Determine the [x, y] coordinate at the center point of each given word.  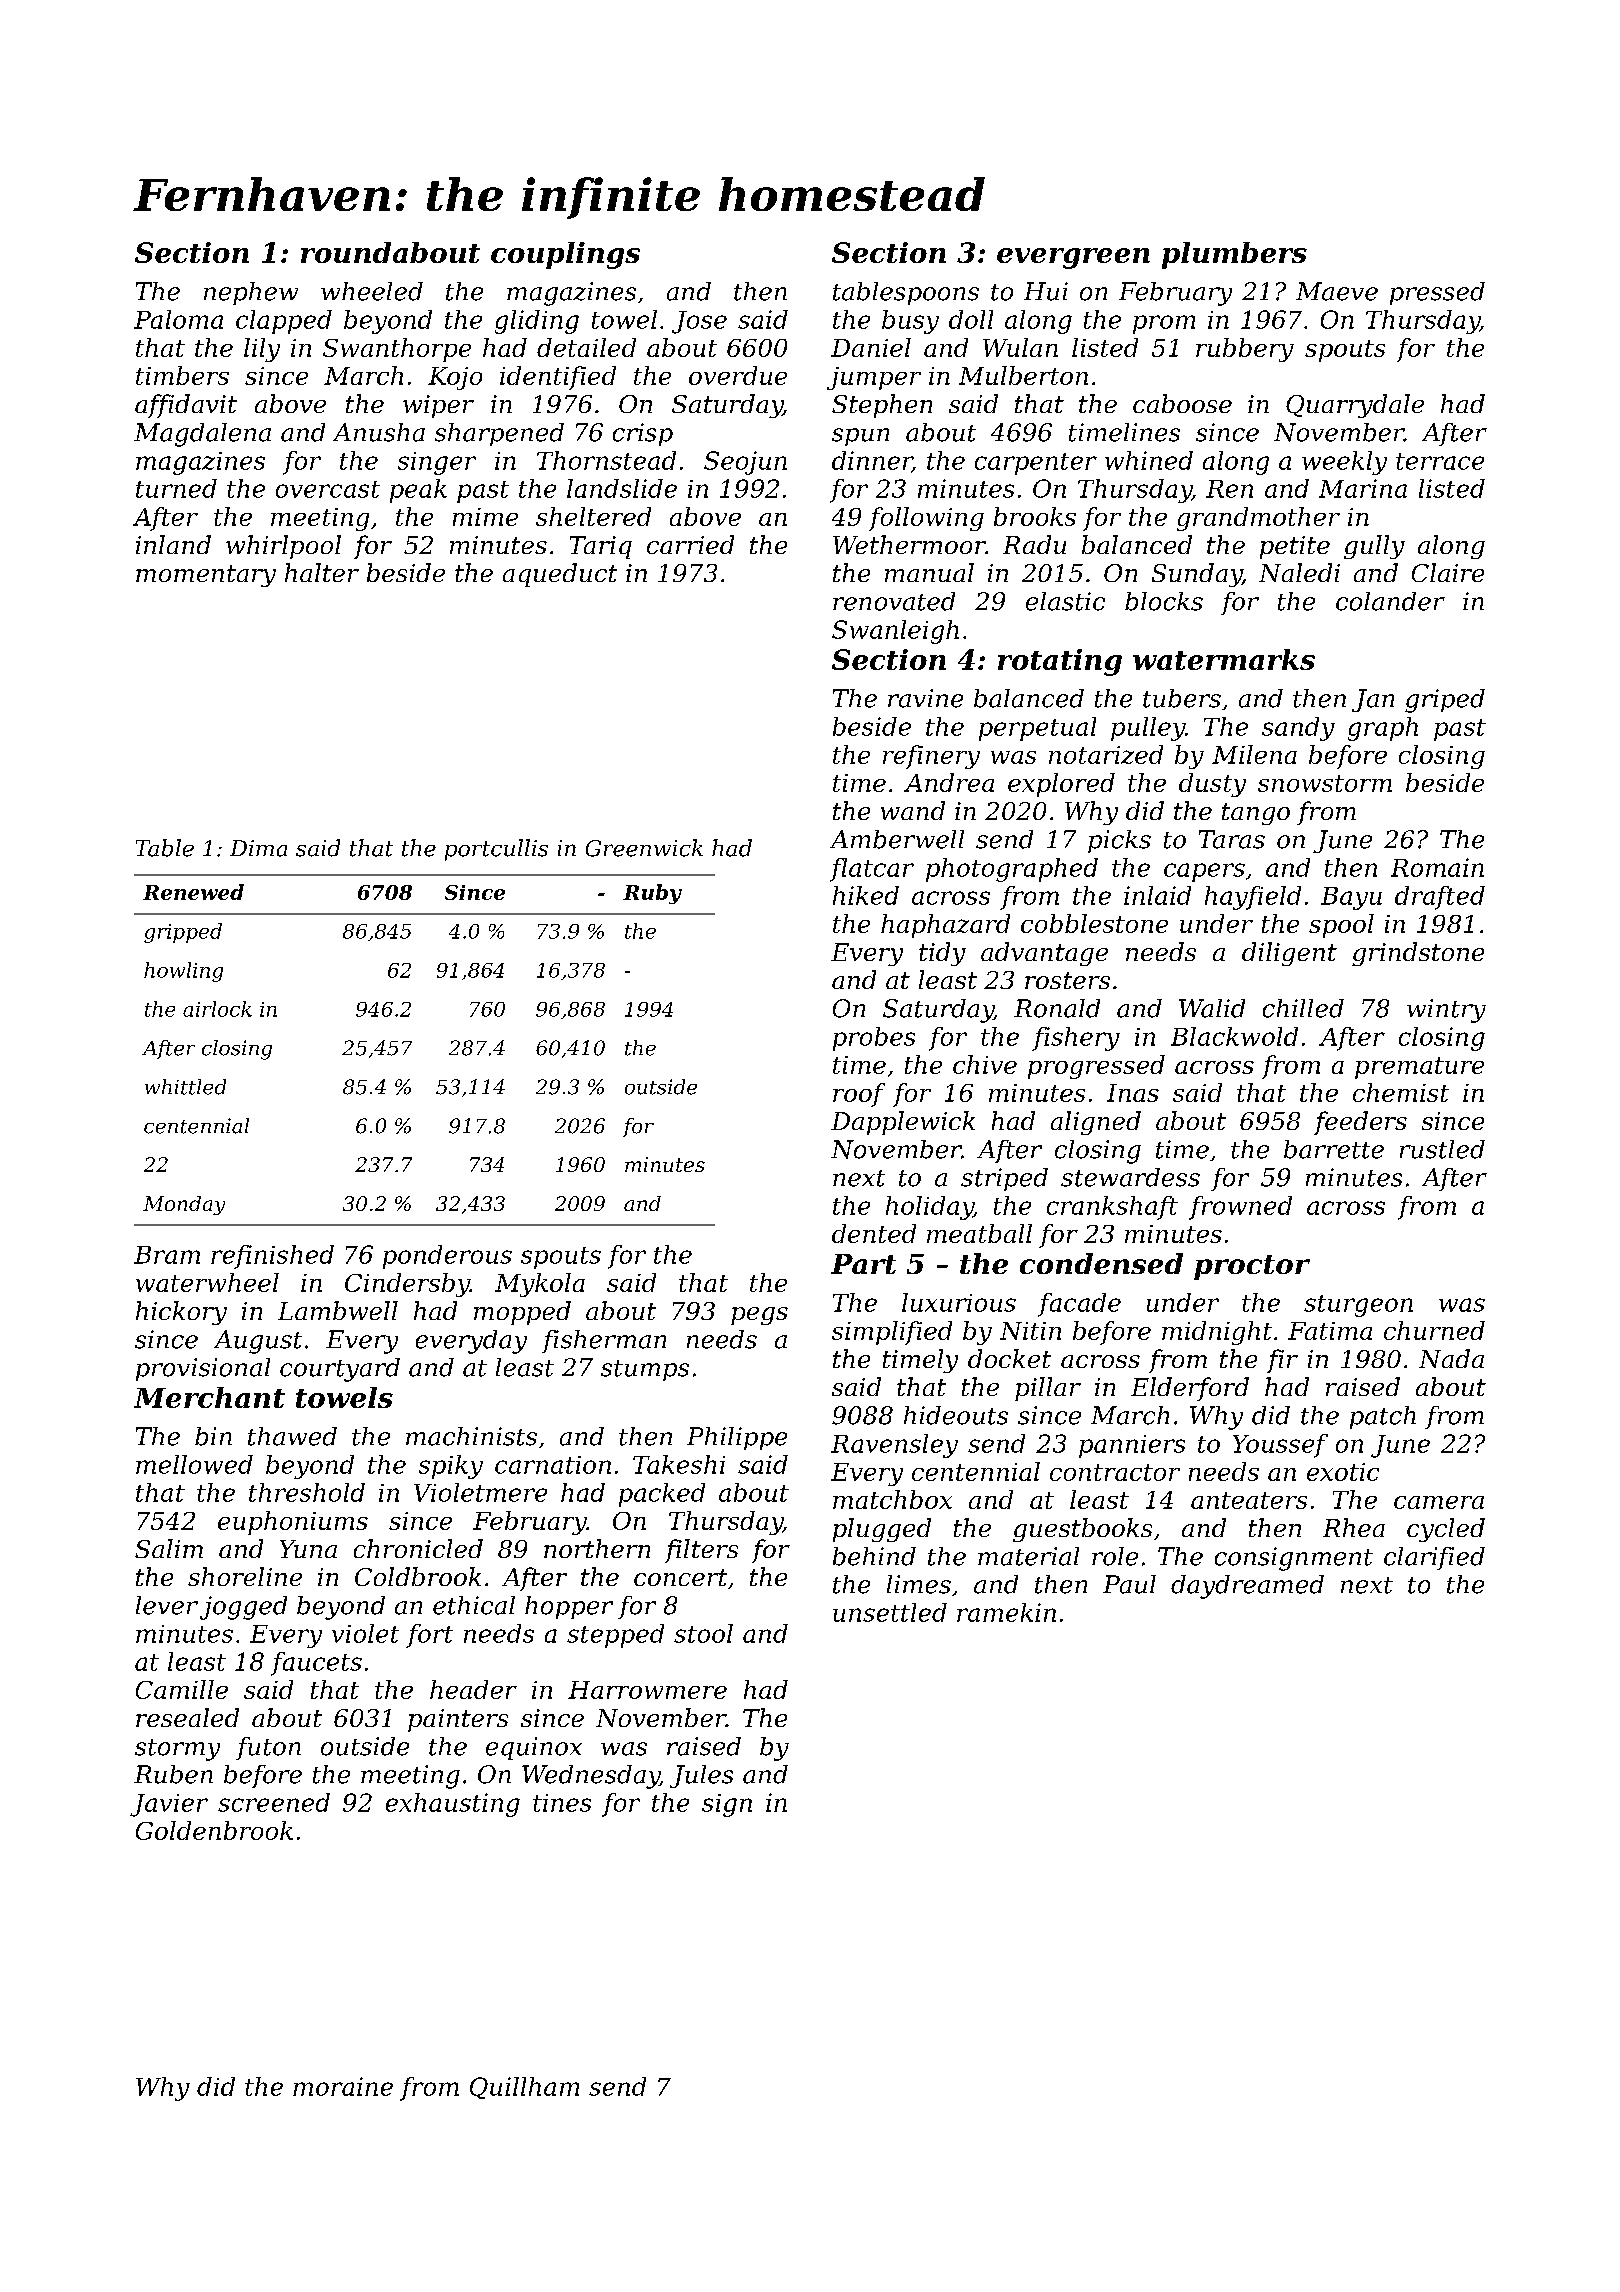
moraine [343, 2086]
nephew [251, 293]
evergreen [1073, 258]
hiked [866, 895]
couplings [565, 255]
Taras [1232, 839]
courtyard [340, 1370]
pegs [759, 1316]
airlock [217, 1009]
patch [1383, 1417]
